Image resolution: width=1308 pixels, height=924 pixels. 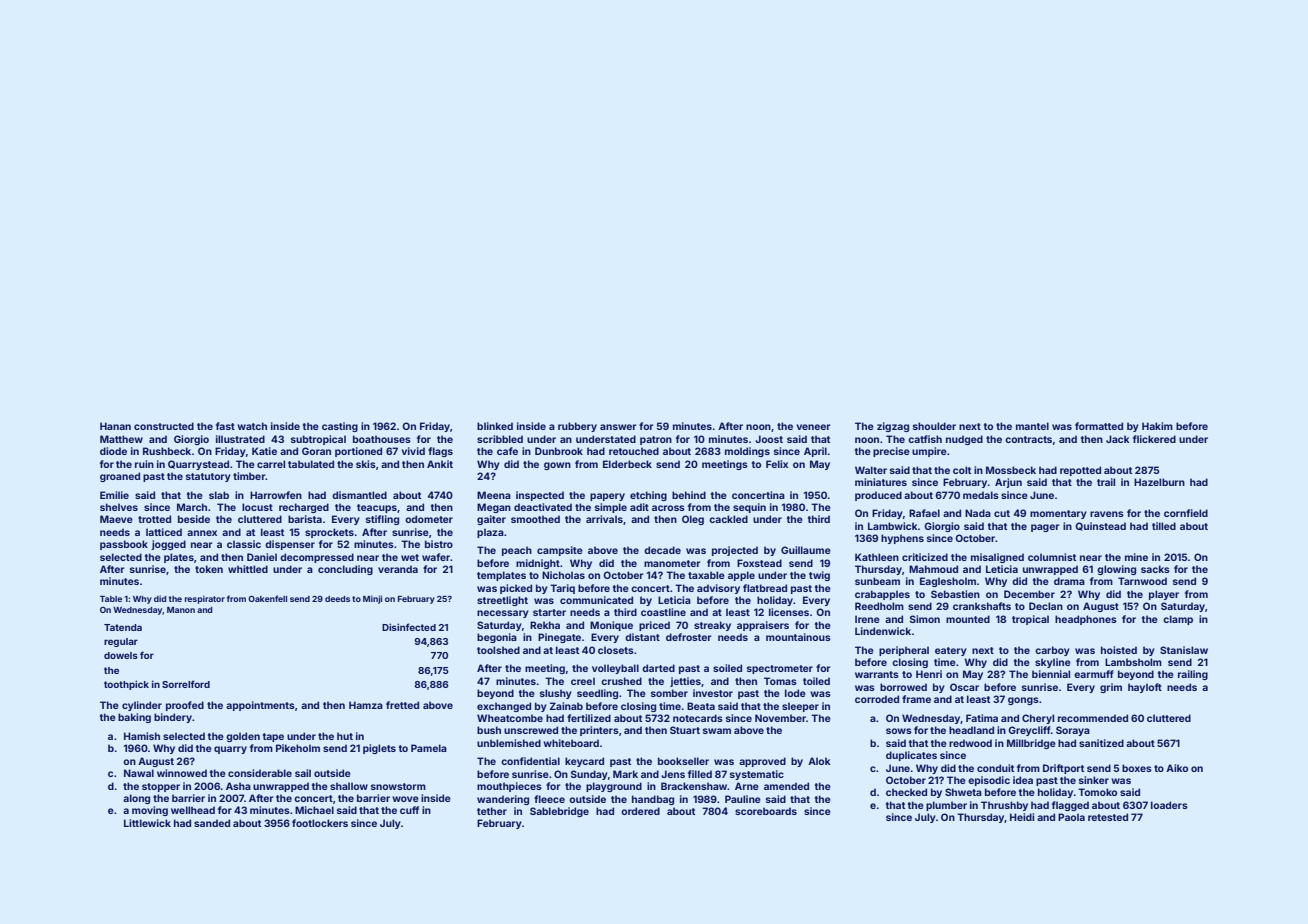 What do you see at coordinates (115, 426) in the screenshot?
I see `Hanan` at bounding box center [115, 426].
